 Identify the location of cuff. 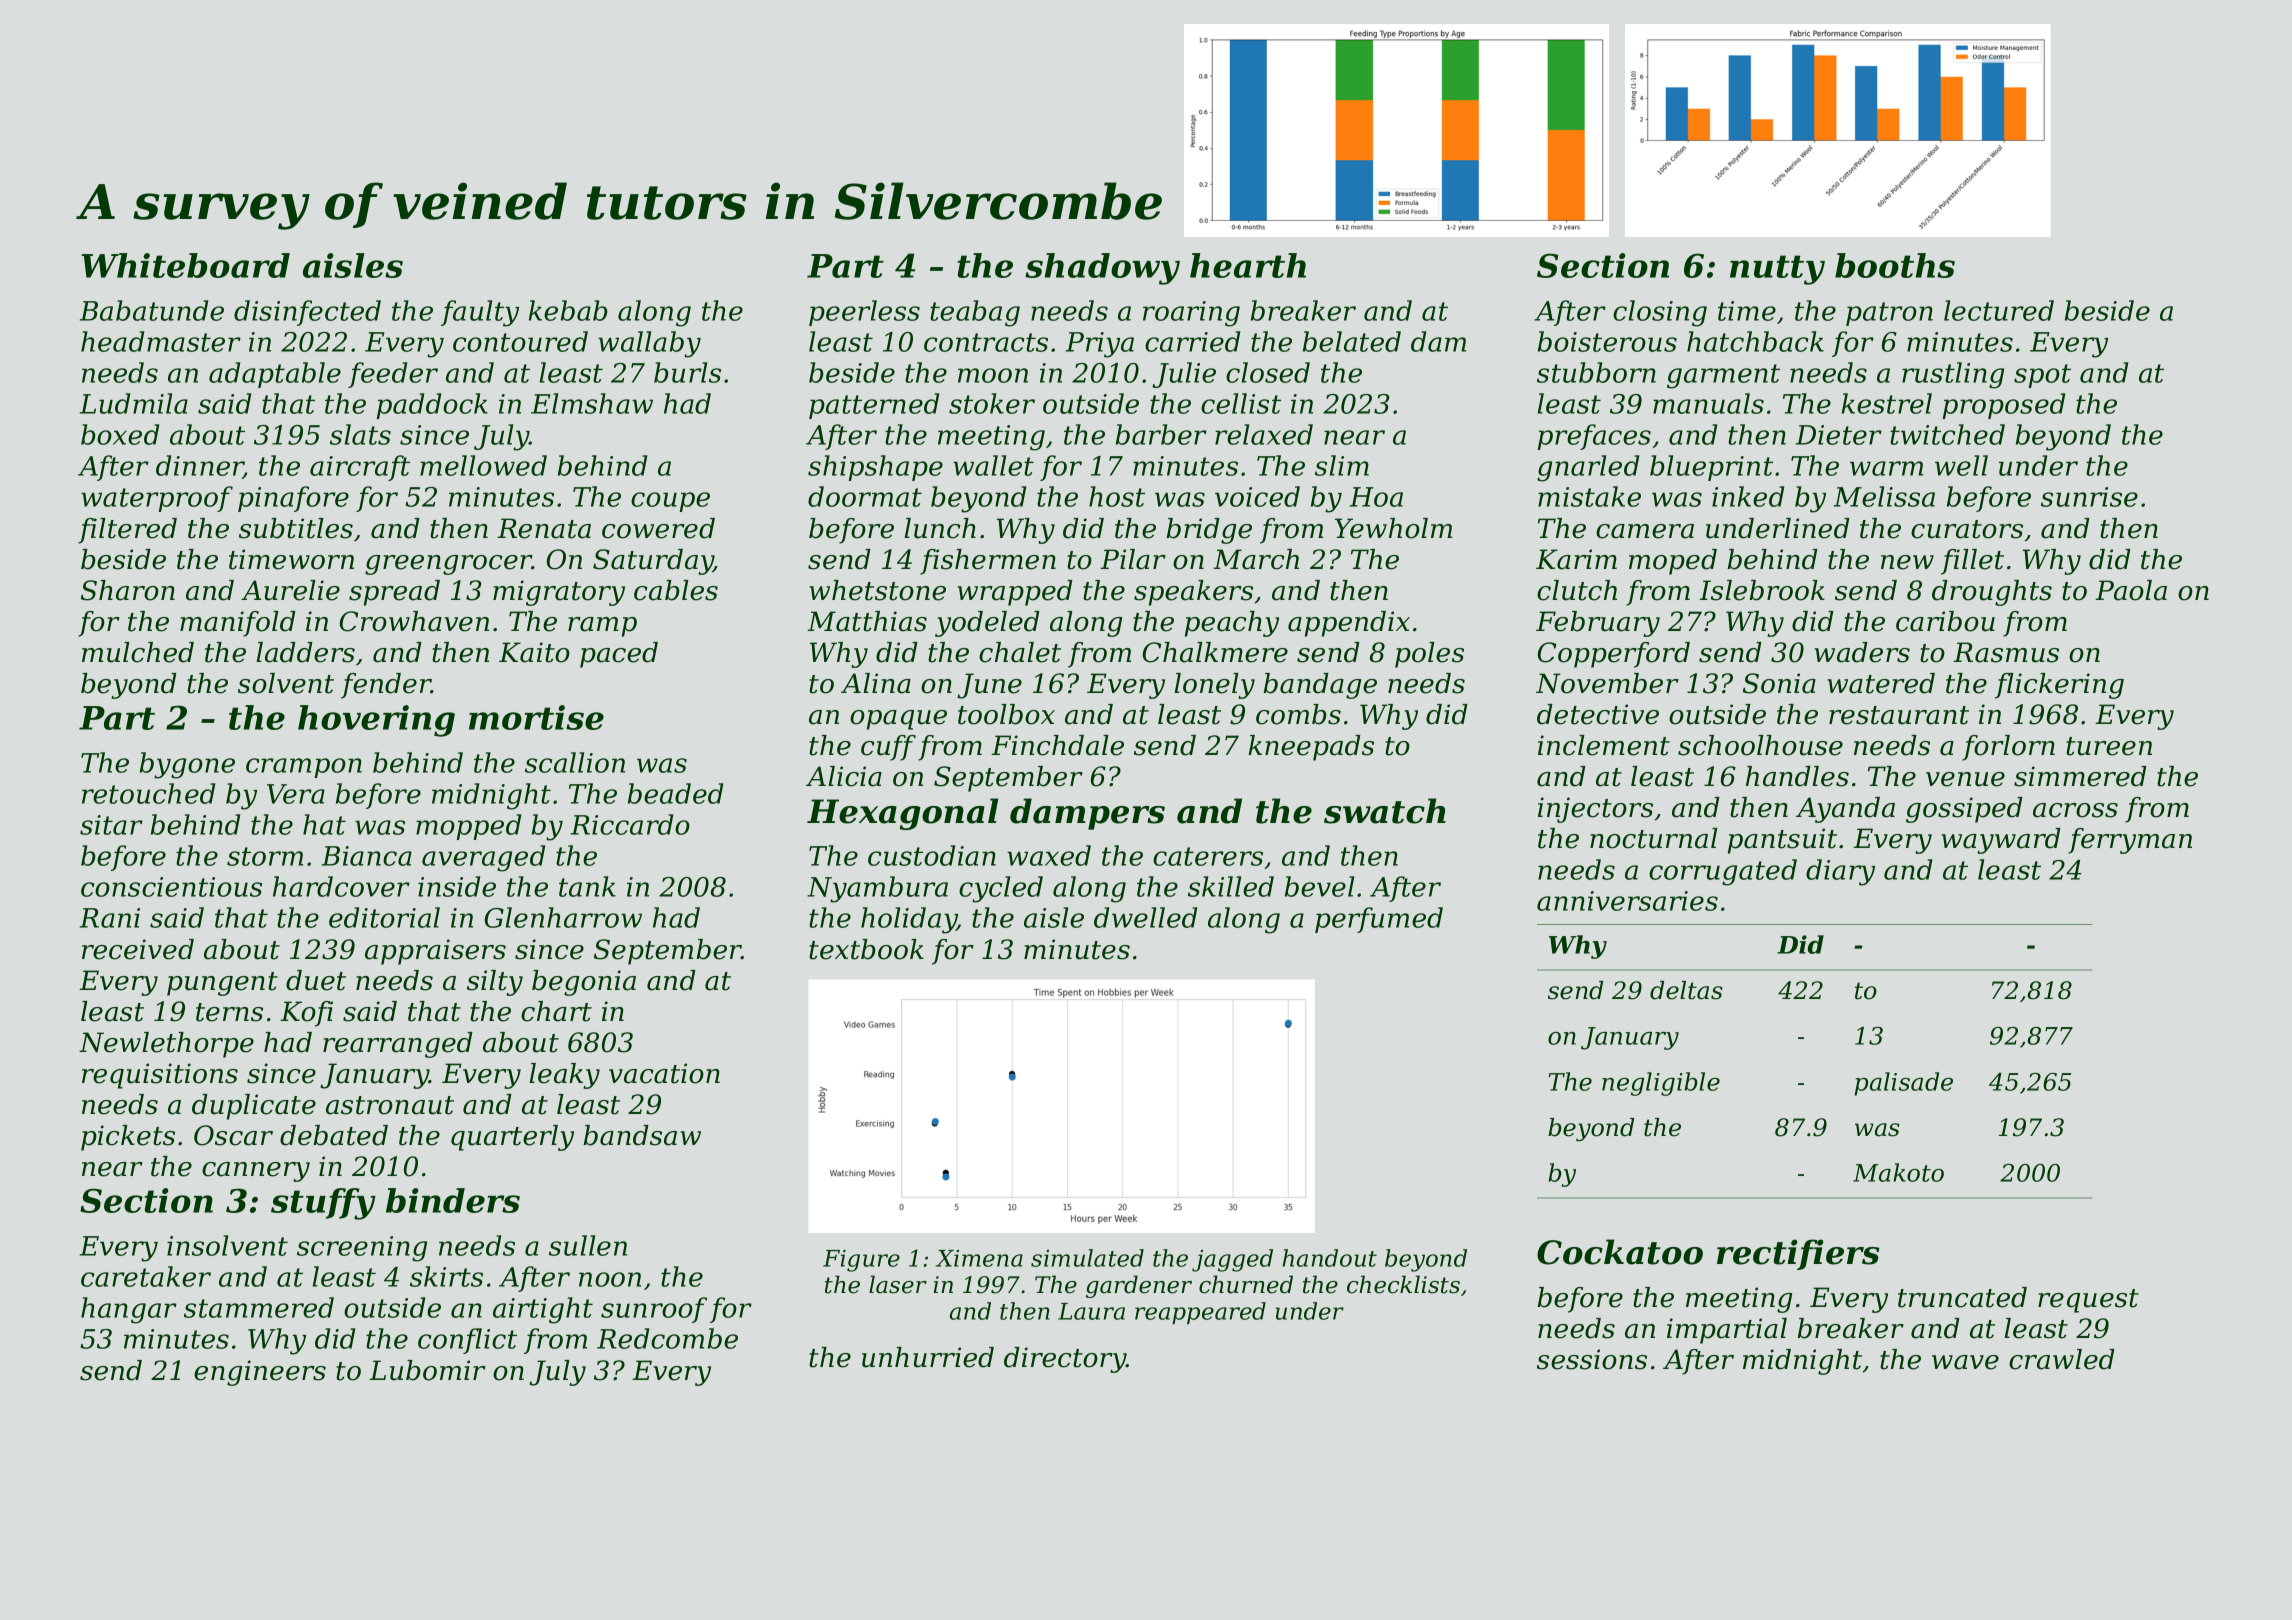
(888, 748).
